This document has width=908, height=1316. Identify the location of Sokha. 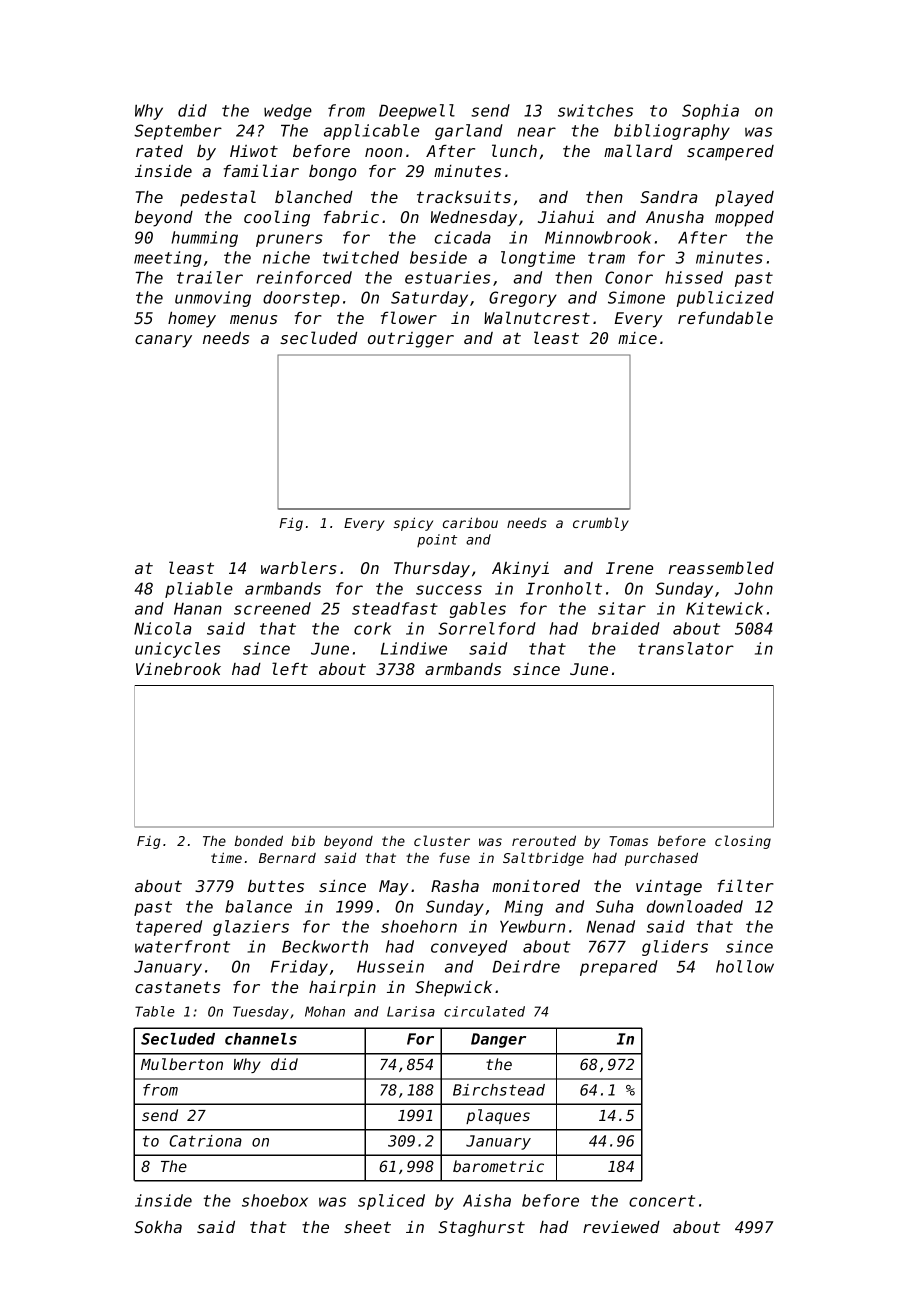
(158, 1227).
